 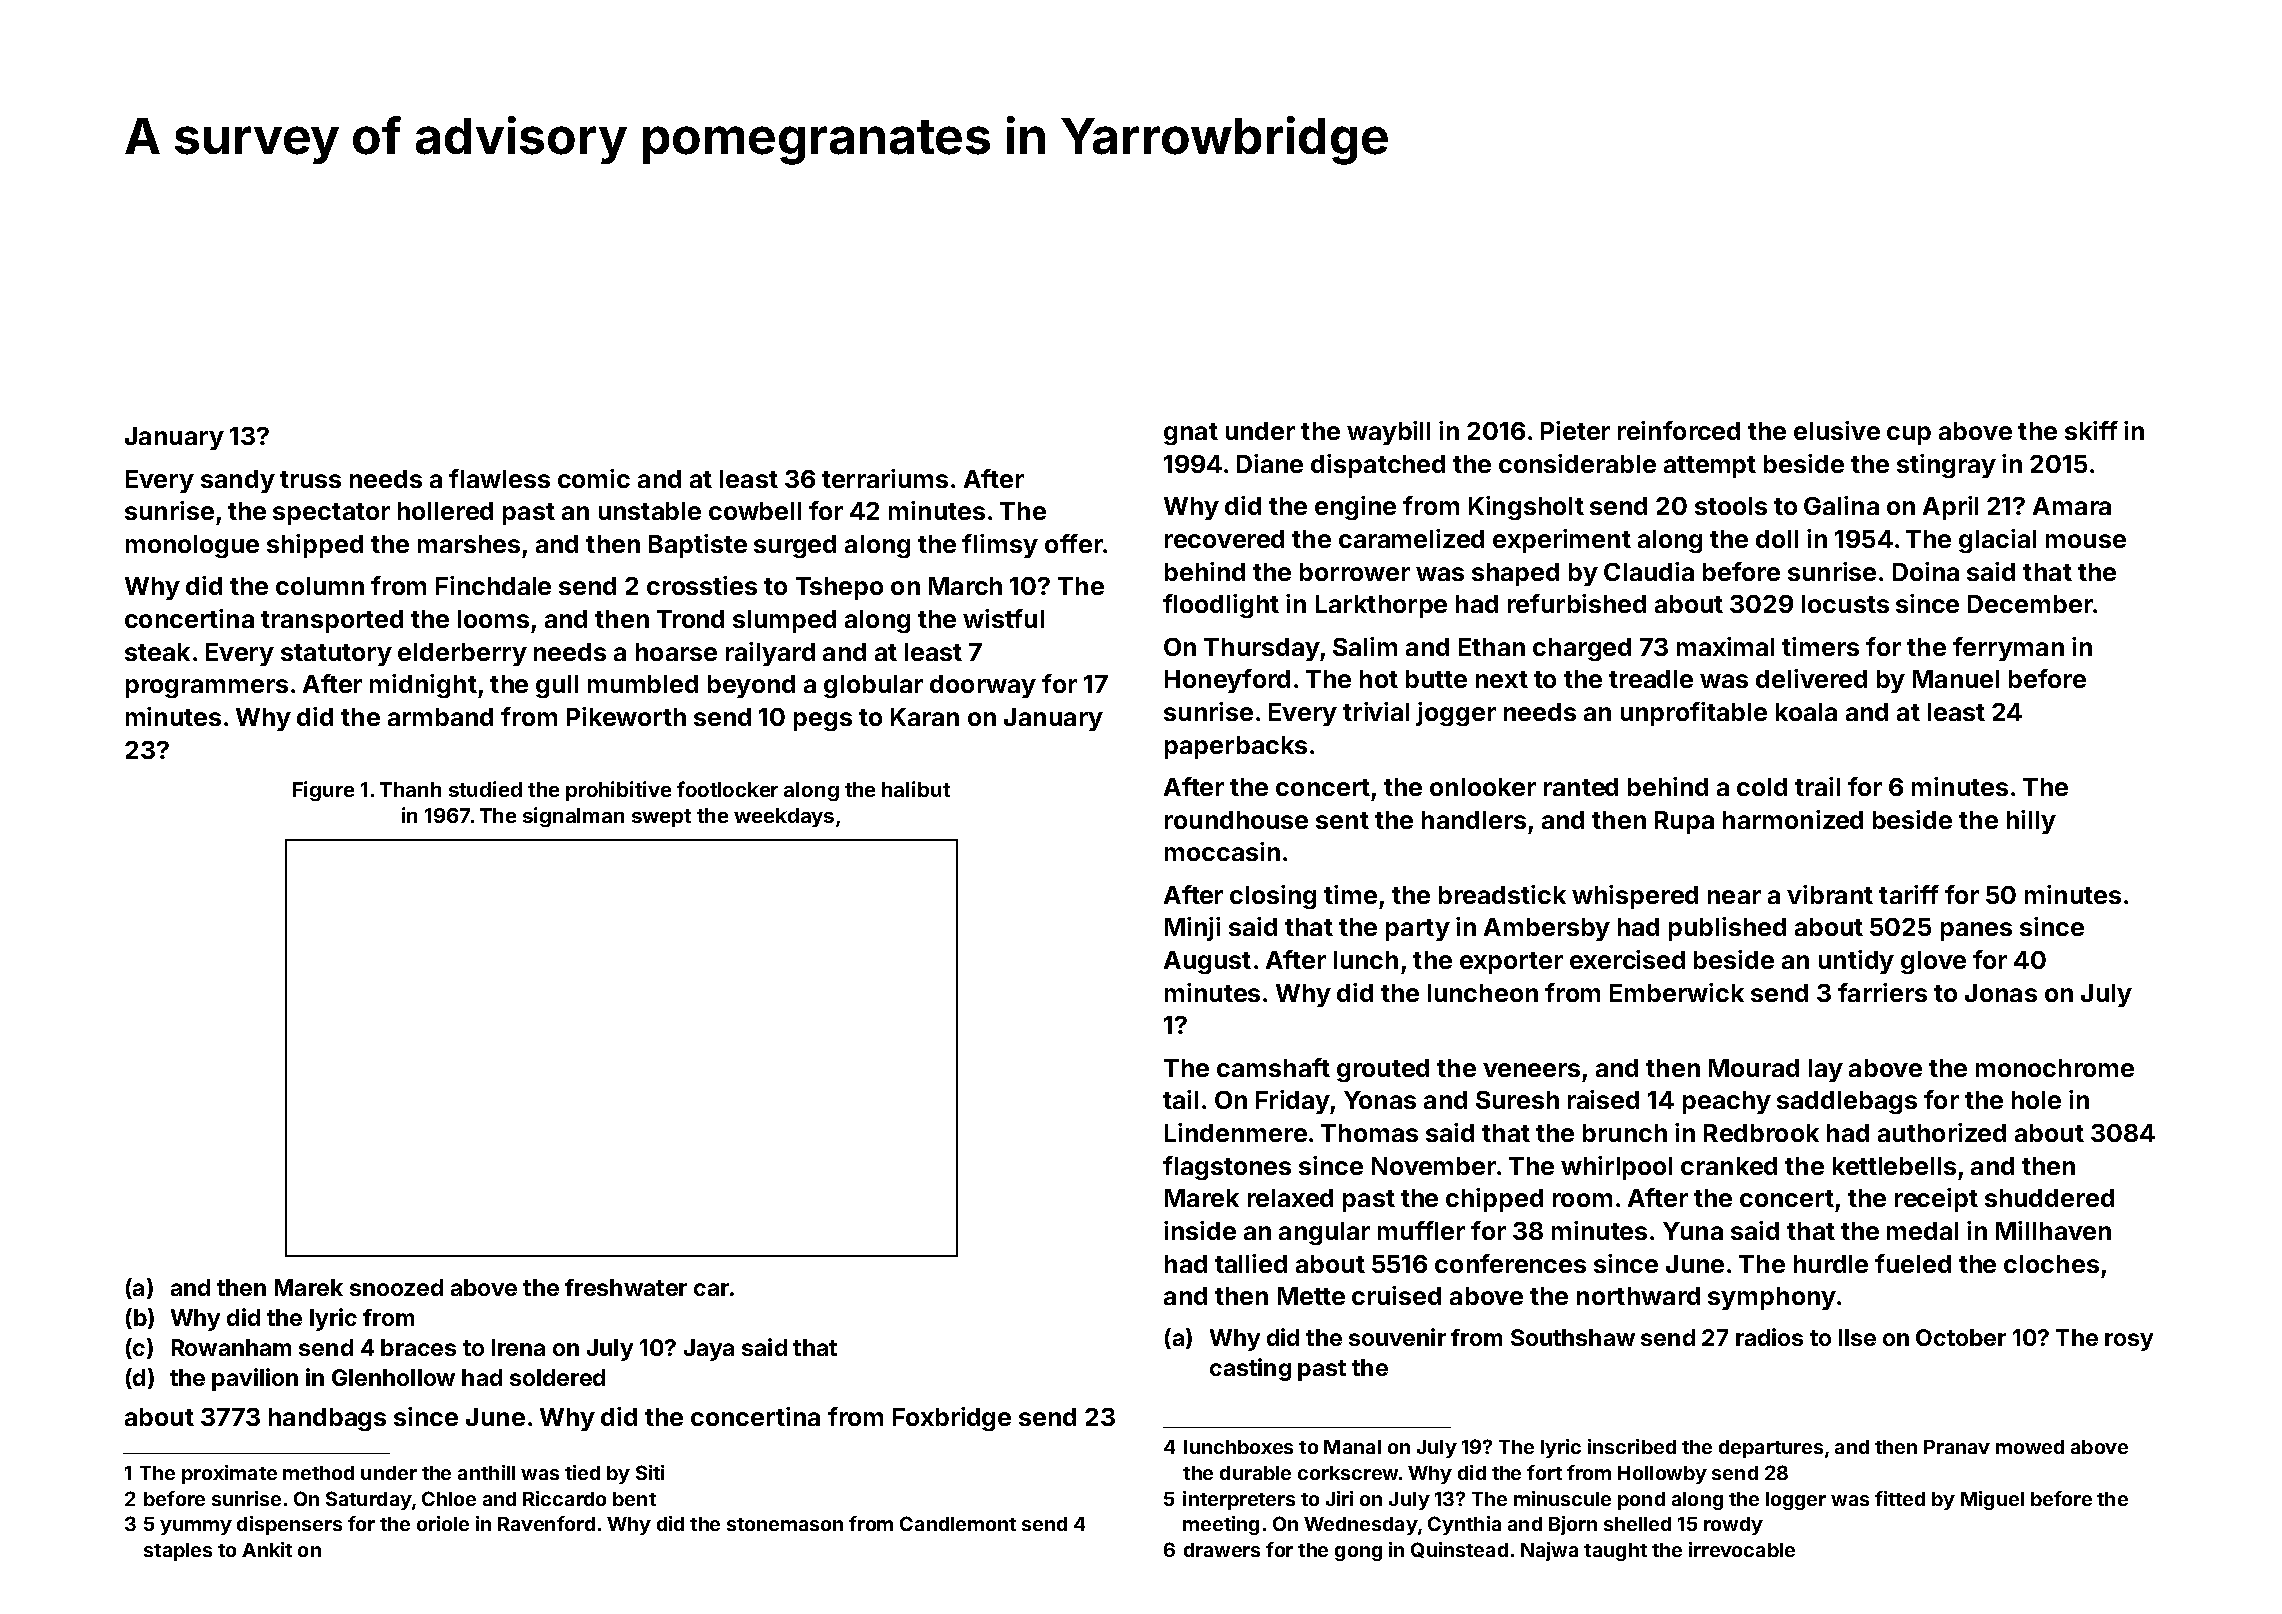 I want to click on soldered, so click(x=557, y=1377).
